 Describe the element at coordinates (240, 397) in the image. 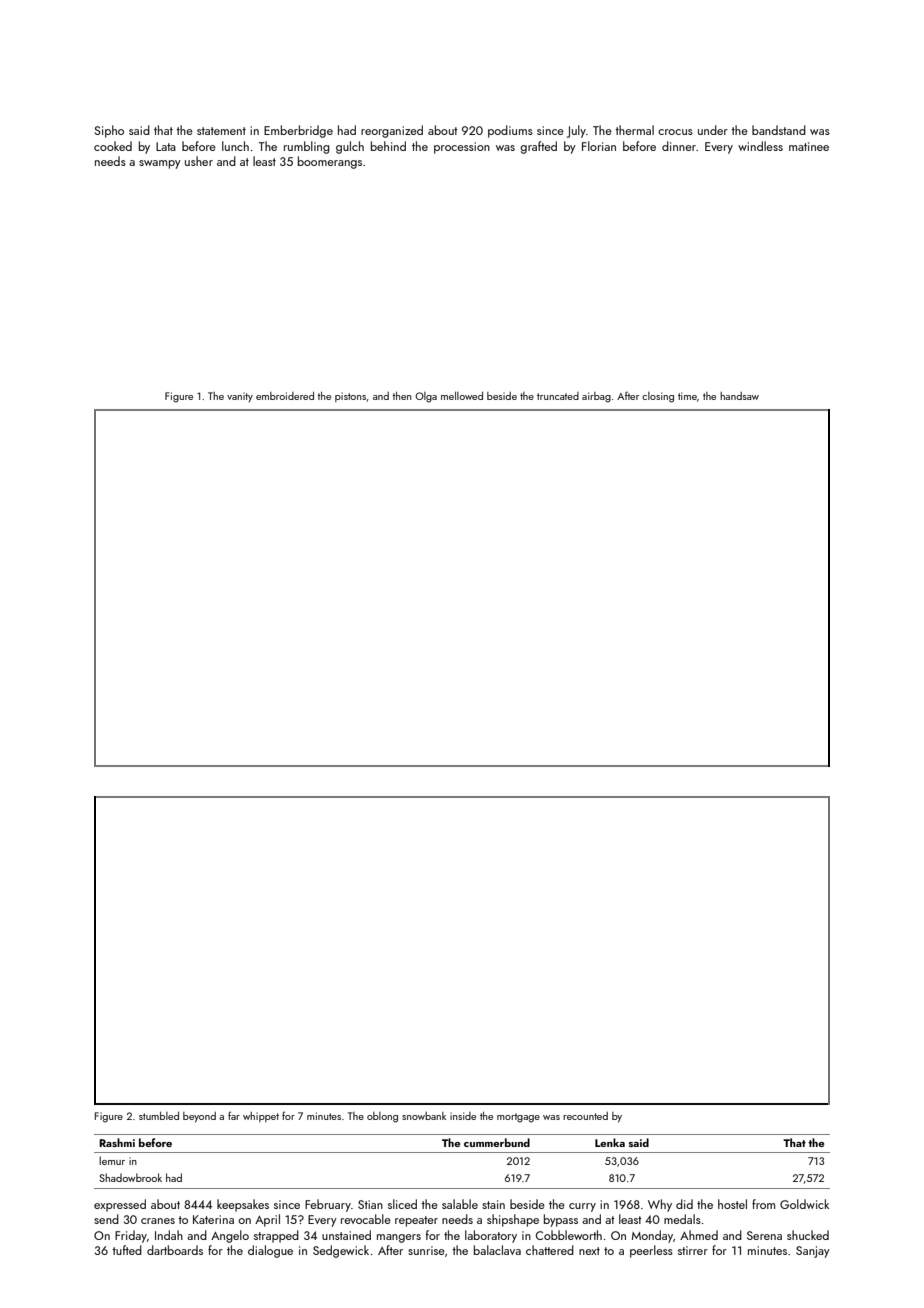

I see `vanity` at that location.
